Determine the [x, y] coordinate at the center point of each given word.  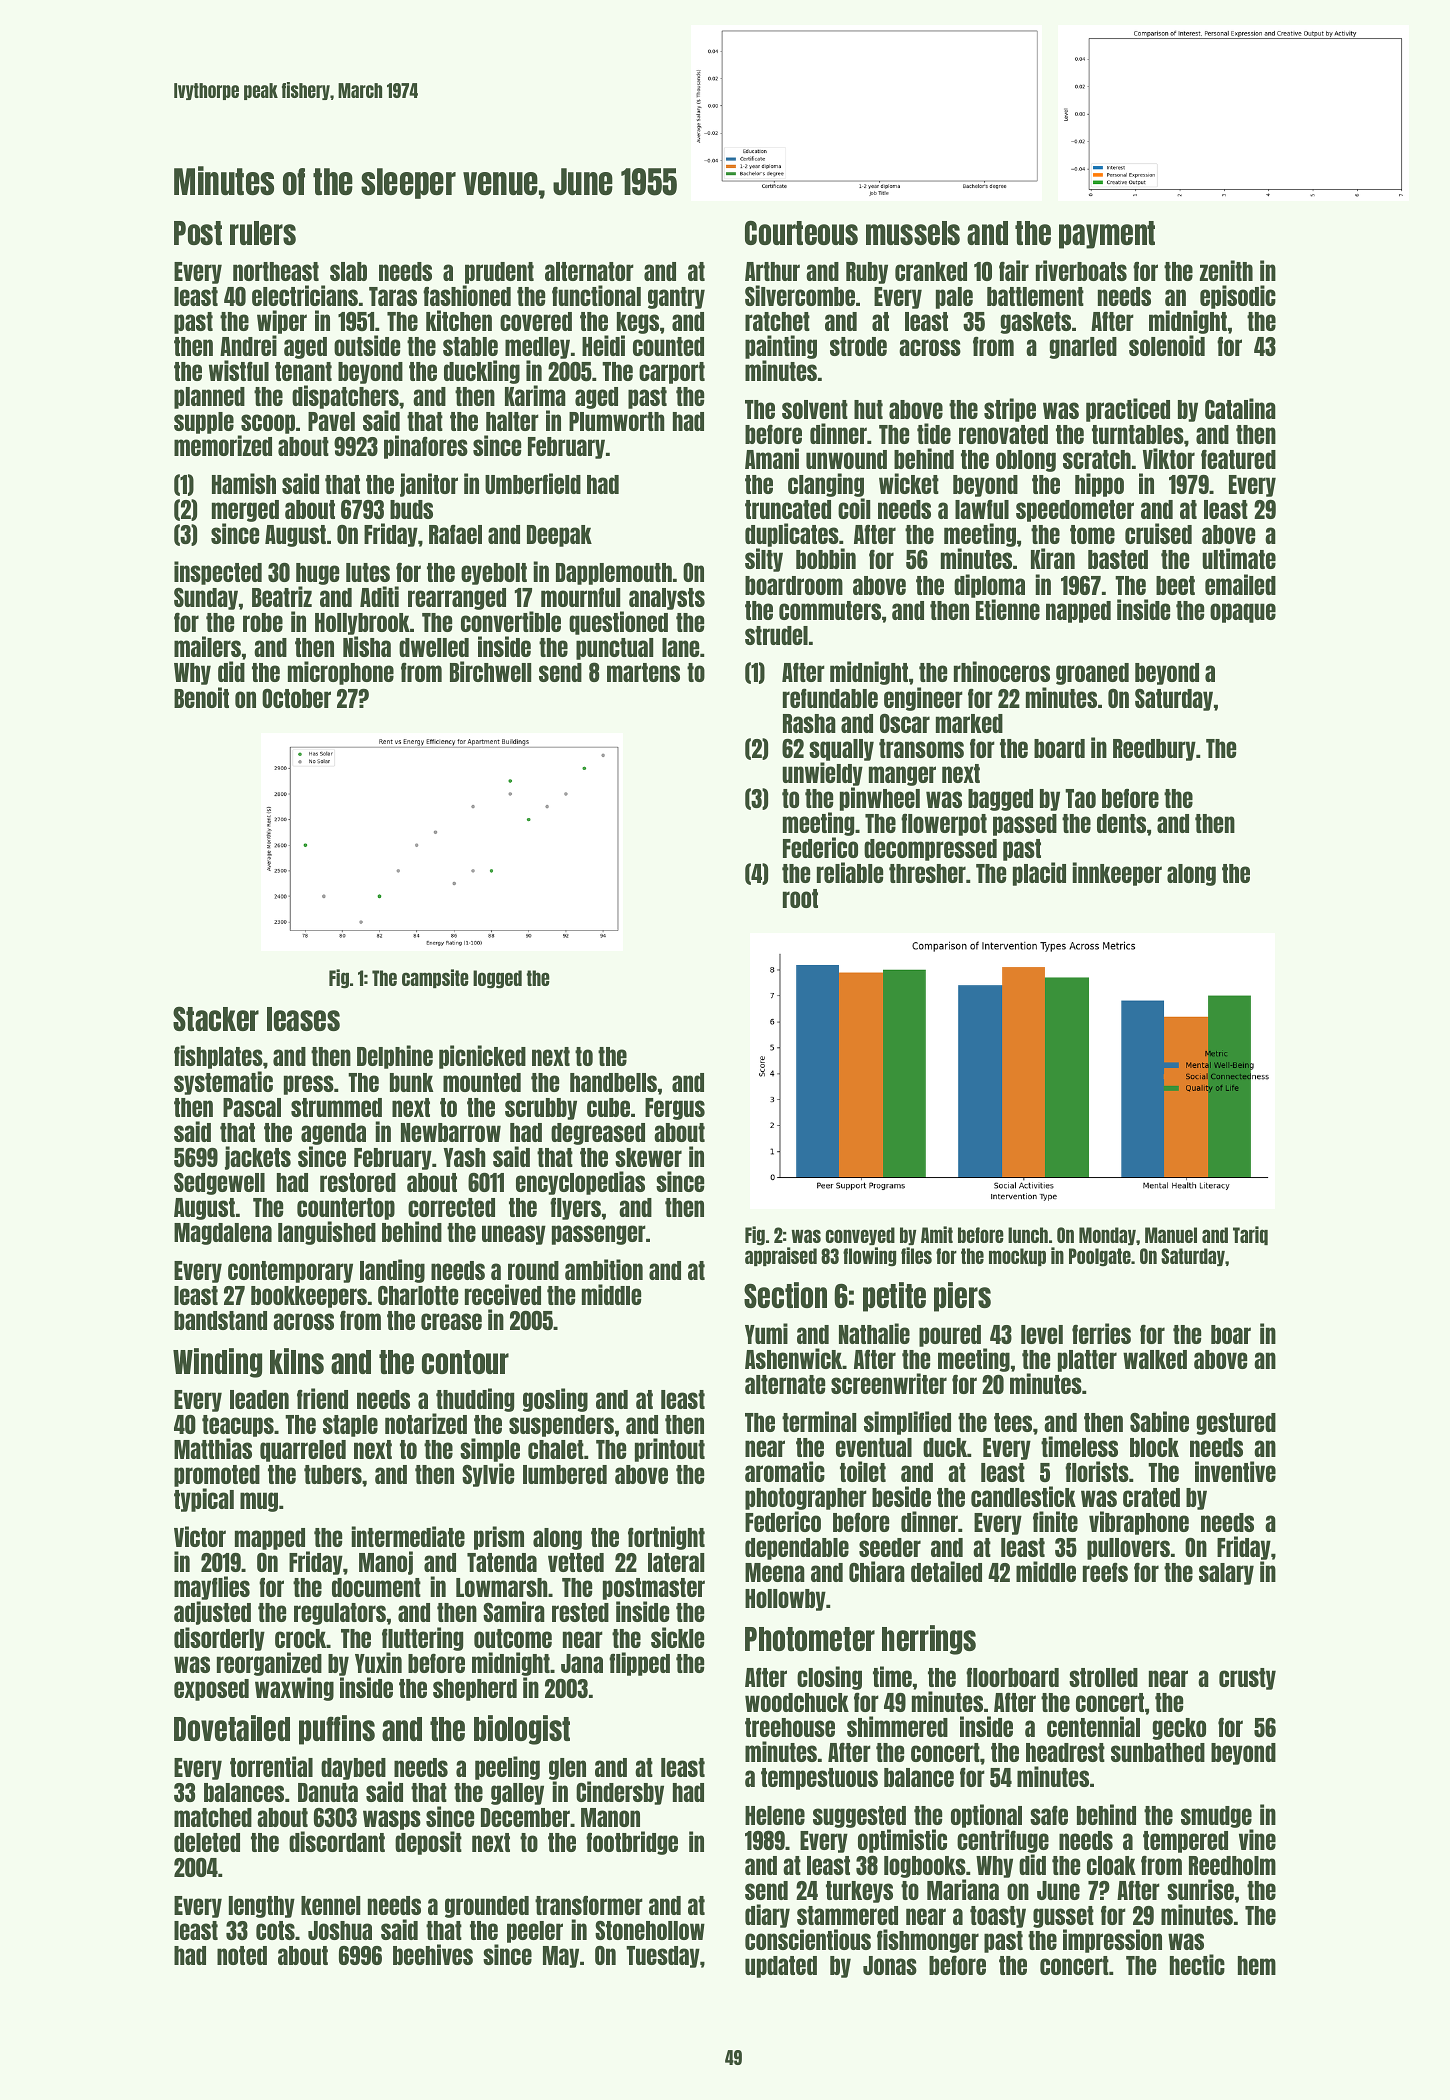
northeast [276, 271]
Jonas [890, 1965]
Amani [772, 458]
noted [242, 1955]
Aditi [379, 596]
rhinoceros [1002, 671]
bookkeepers [309, 1297]
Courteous [801, 232]
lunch [1028, 1235]
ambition [604, 1269]
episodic [1238, 297]
